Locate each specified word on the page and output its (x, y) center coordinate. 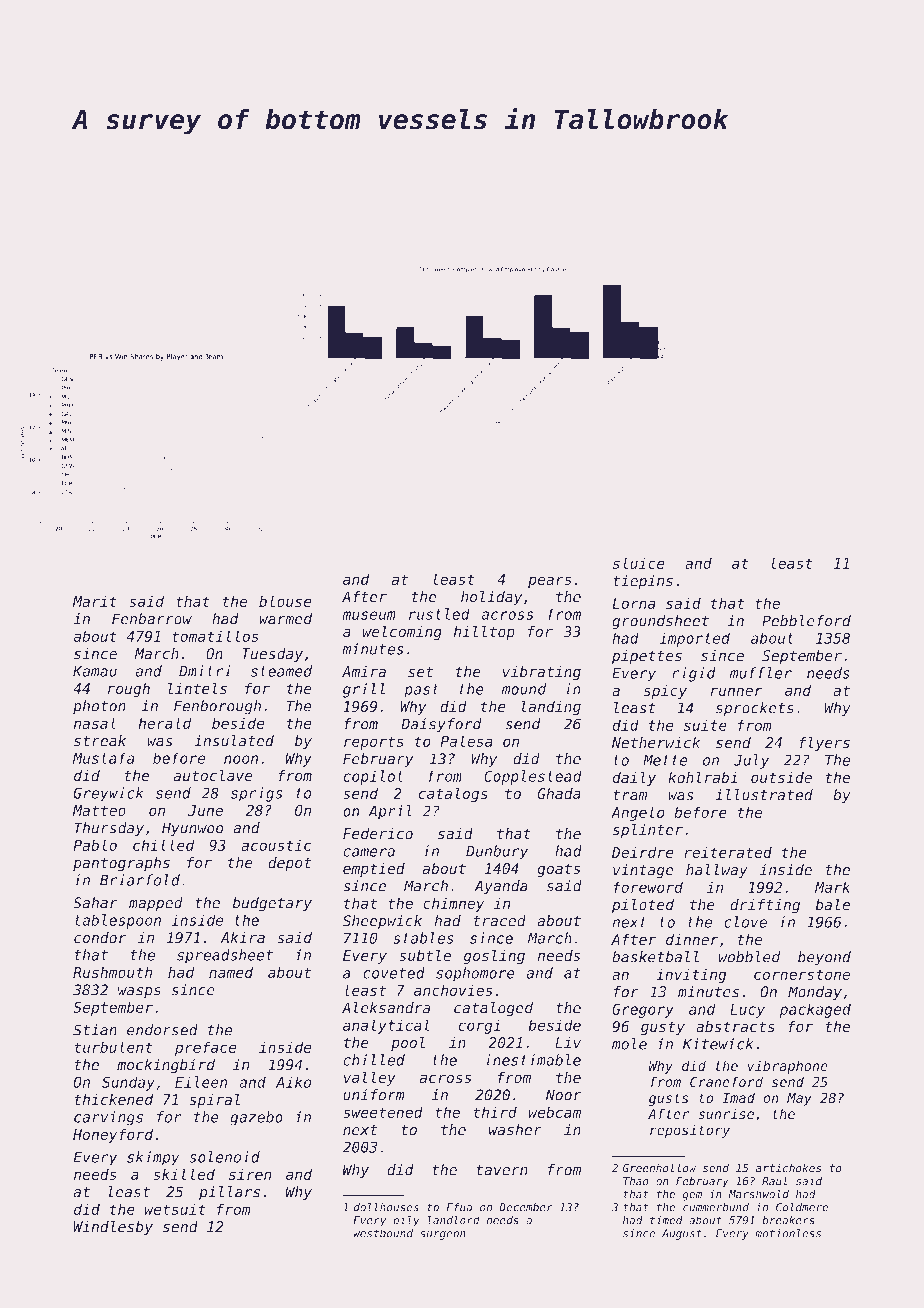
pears (550, 582)
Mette (665, 760)
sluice (639, 563)
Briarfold (140, 880)
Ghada (559, 793)
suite (705, 725)
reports (374, 743)
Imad (738, 1097)
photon (99, 707)
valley (370, 1079)
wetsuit (175, 1209)
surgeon (443, 1235)
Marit (95, 601)
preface (205, 1048)
